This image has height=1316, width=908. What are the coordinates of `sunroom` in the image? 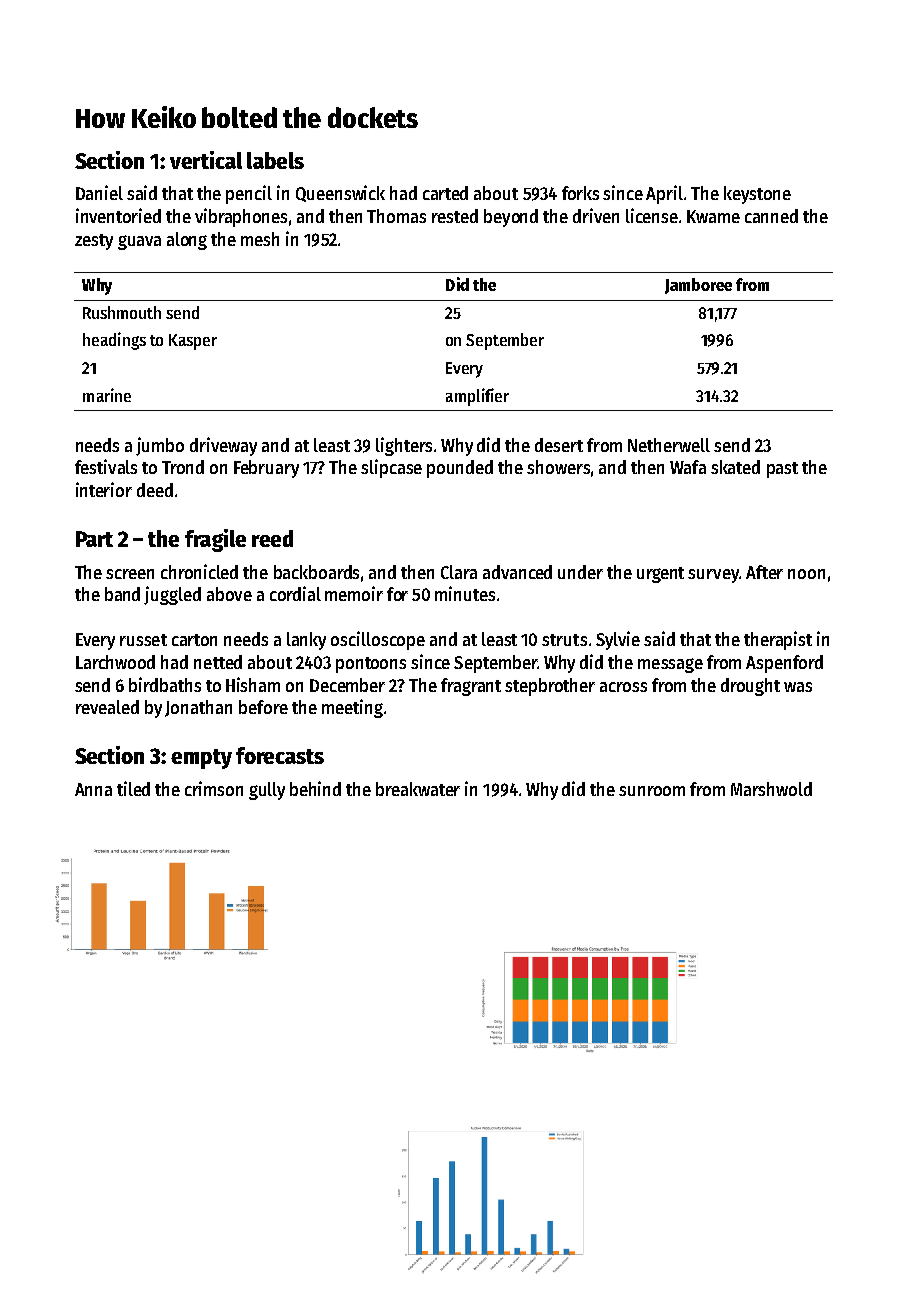 It's located at (652, 791).
